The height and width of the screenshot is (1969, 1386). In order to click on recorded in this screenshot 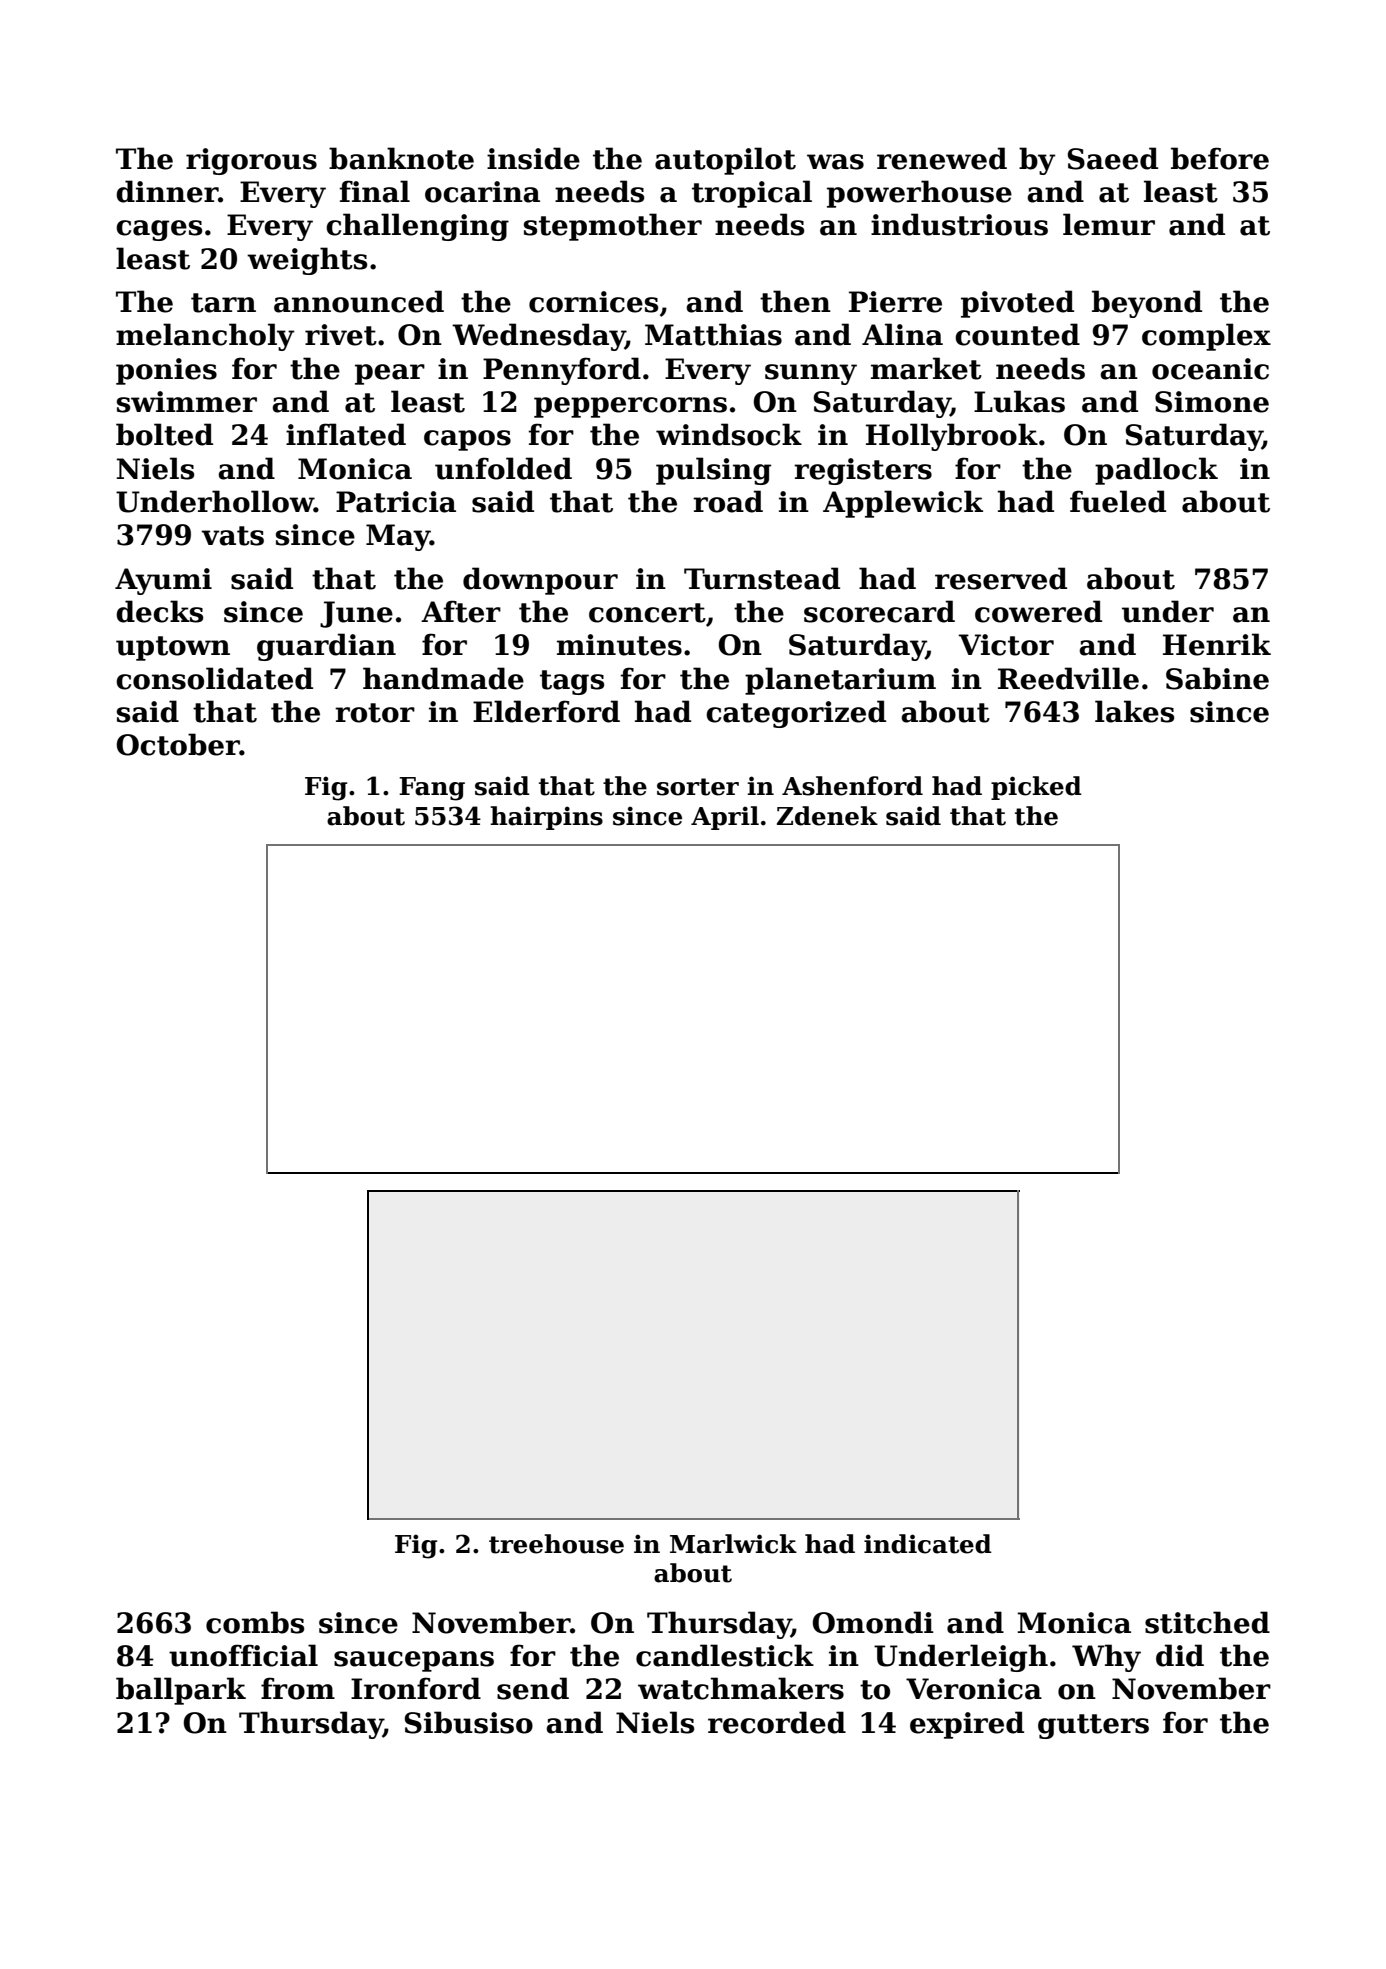, I will do `click(777, 1722)`.
